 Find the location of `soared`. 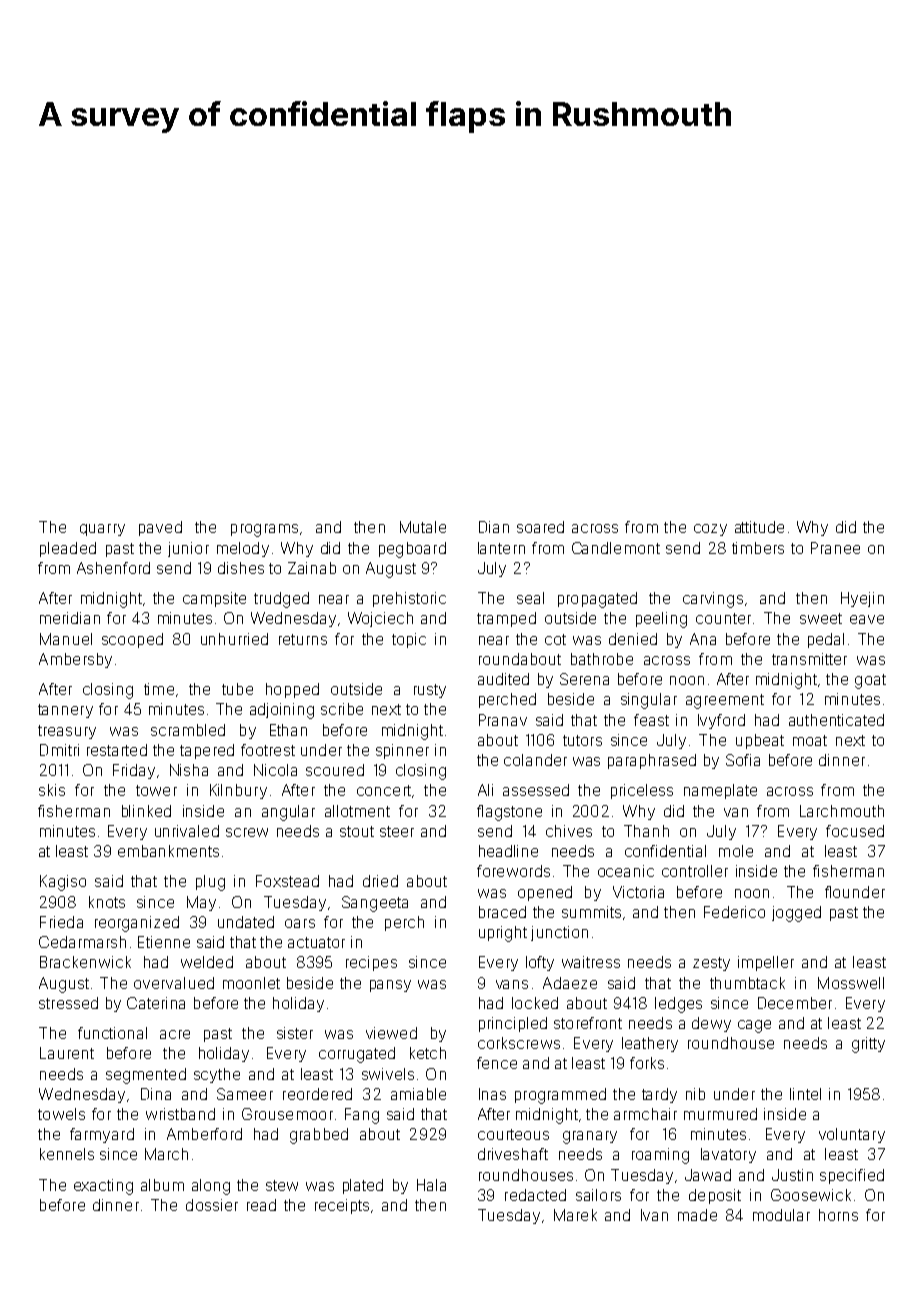

soared is located at coordinates (540, 527).
